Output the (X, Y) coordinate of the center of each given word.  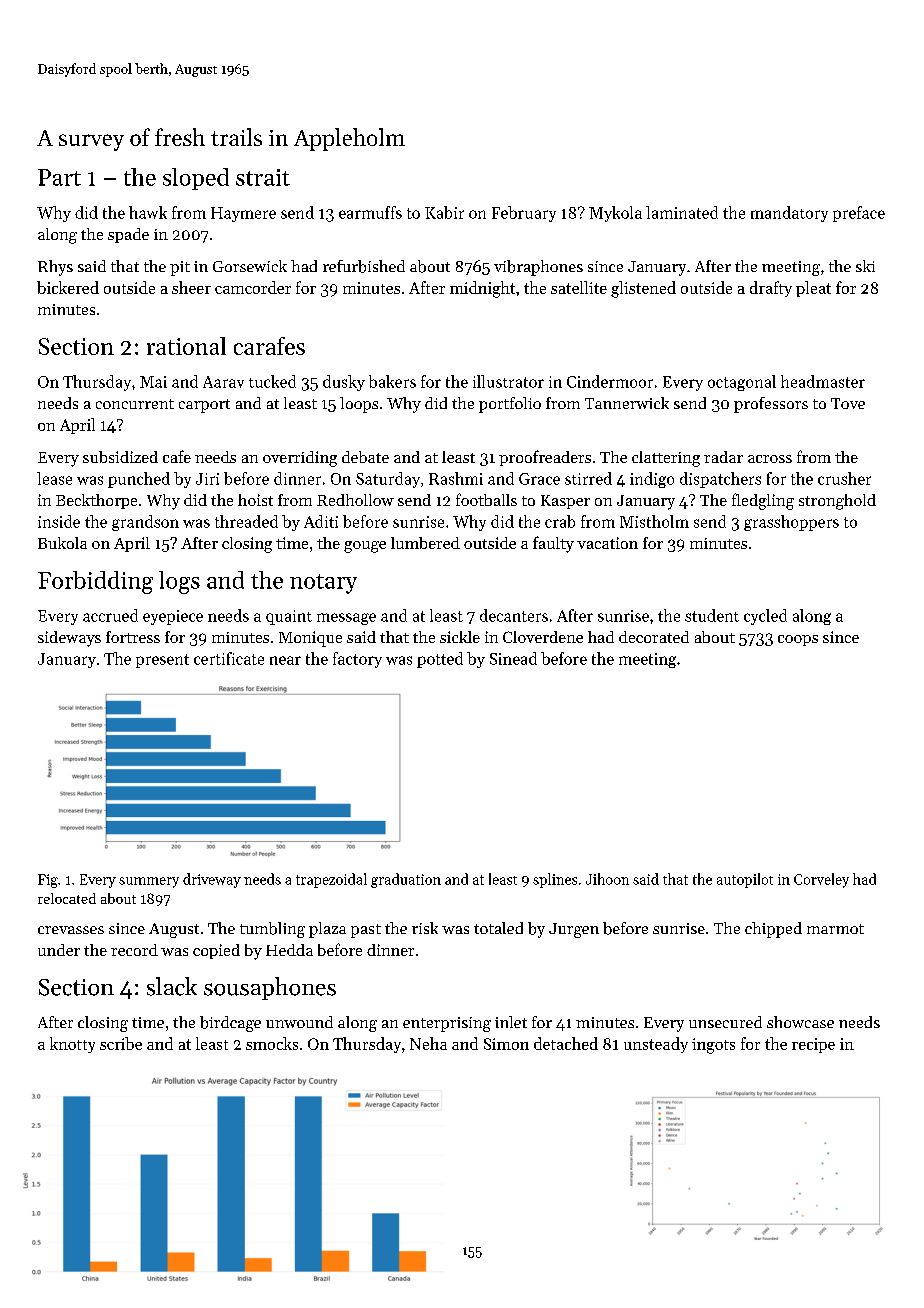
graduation (406, 880)
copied (216, 951)
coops (798, 640)
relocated (67, 898)
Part (59, 177)
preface (859, 214)
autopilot (745, 880)
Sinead (513, 658)
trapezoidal (331, 880)
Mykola (615, 214)
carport (204, 406)
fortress (133, 637)
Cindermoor (610, 381)
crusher (844, 478)
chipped (773, 930)
